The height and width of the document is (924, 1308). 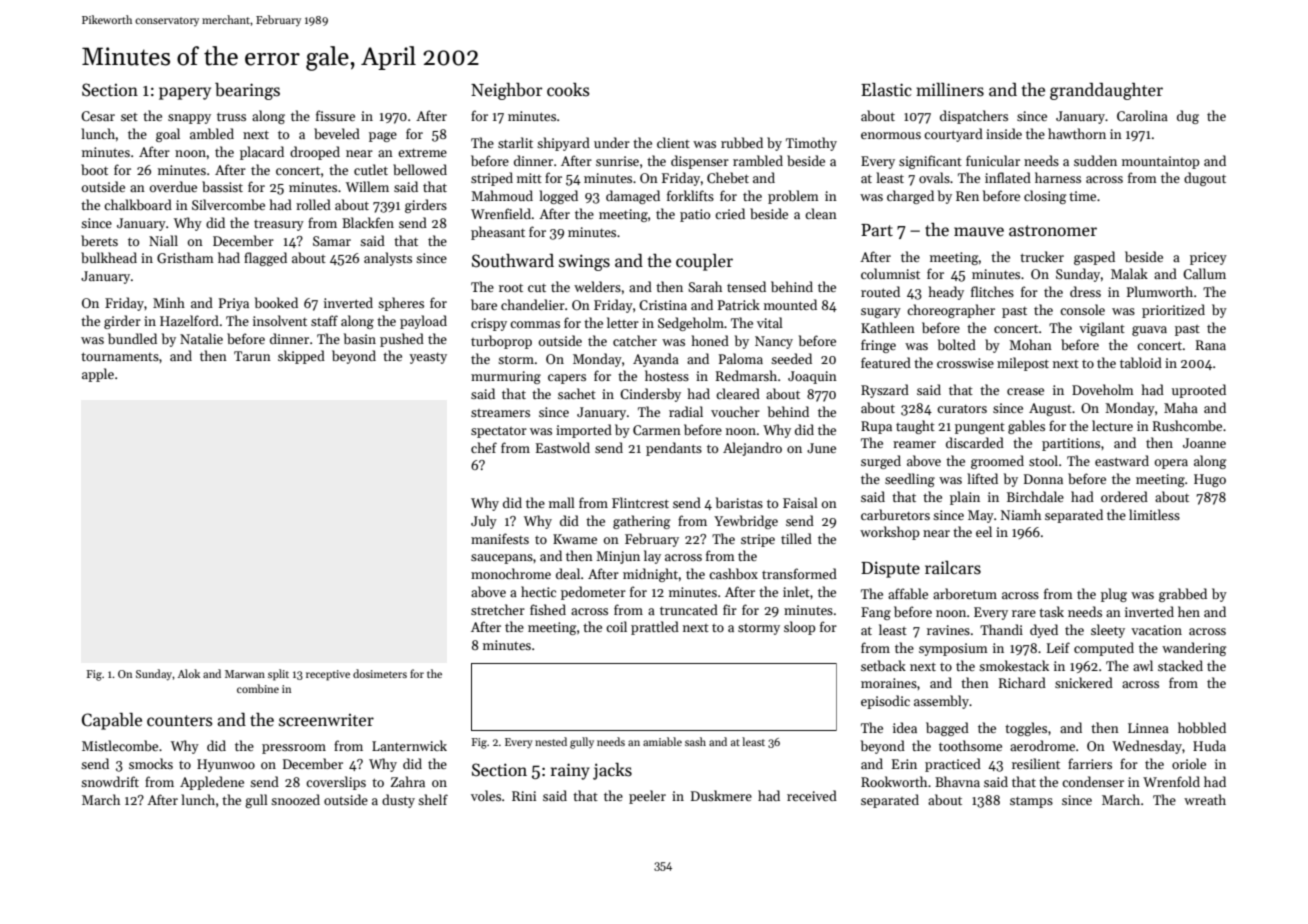 What do you see at coordinates (499, 432) in the document?
I see `spectator` at bounding box center [499, 432].
